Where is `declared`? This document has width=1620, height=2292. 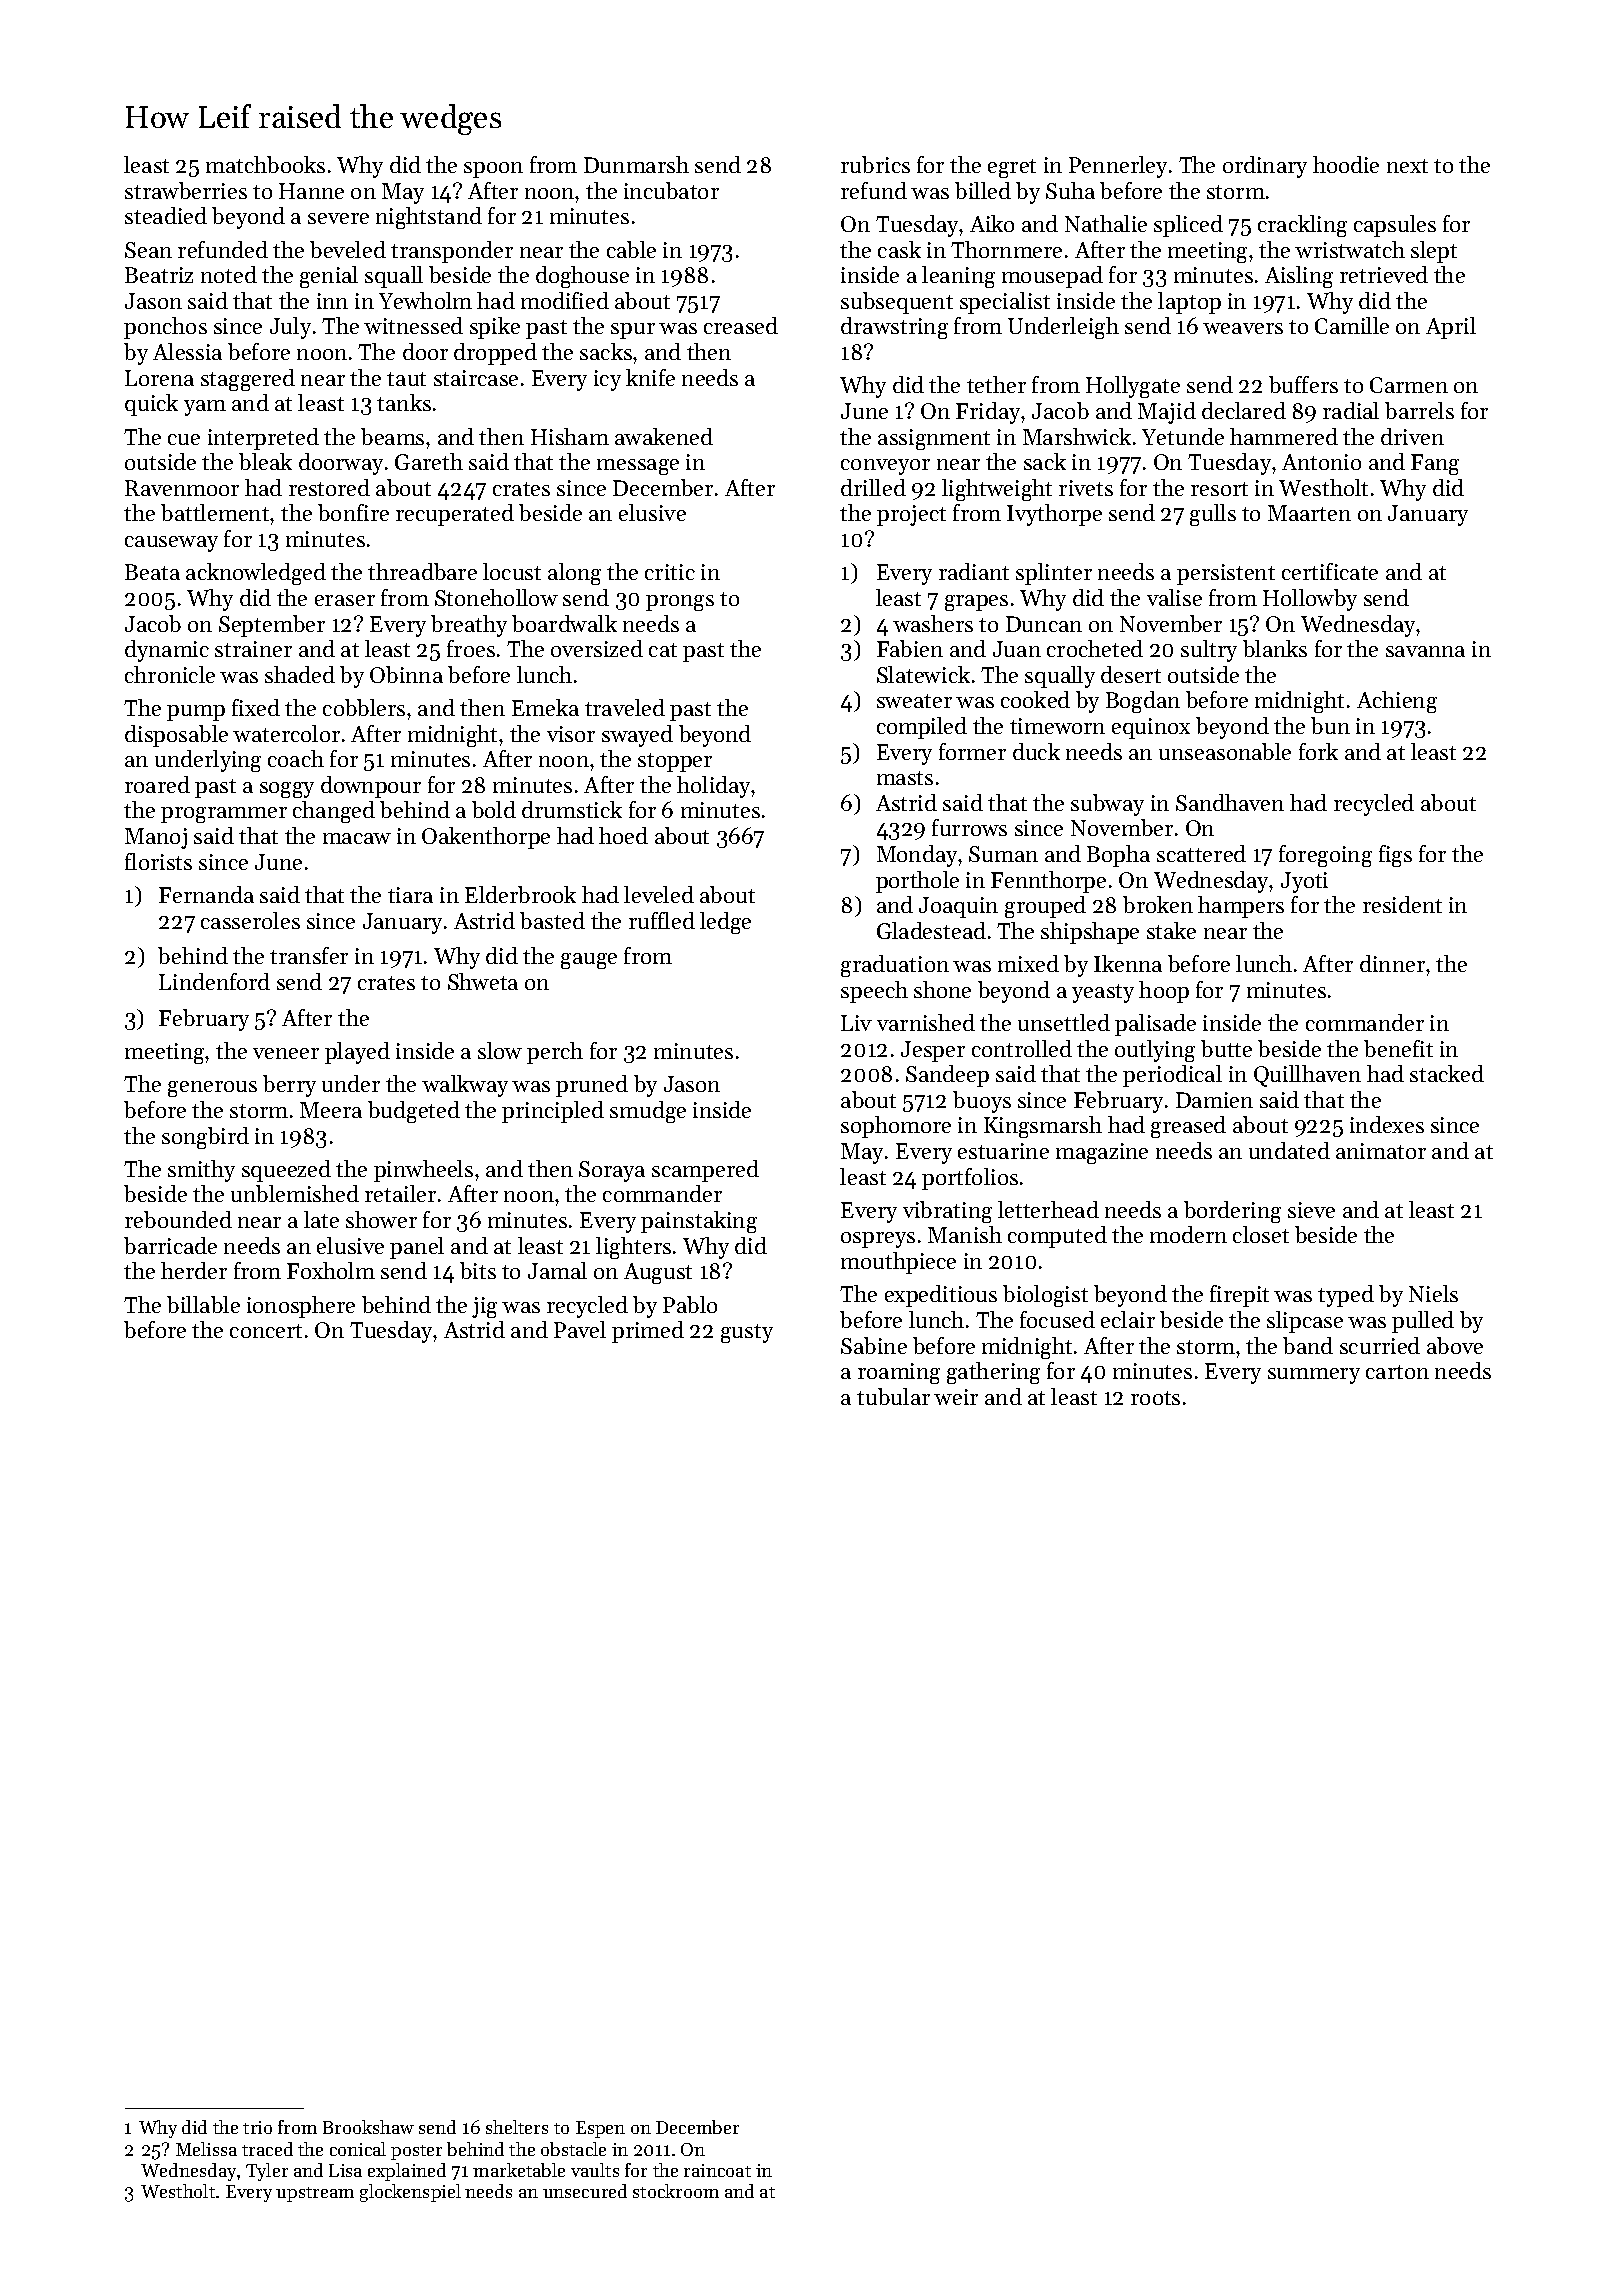 declared is located at coordinates (1244, 410).
